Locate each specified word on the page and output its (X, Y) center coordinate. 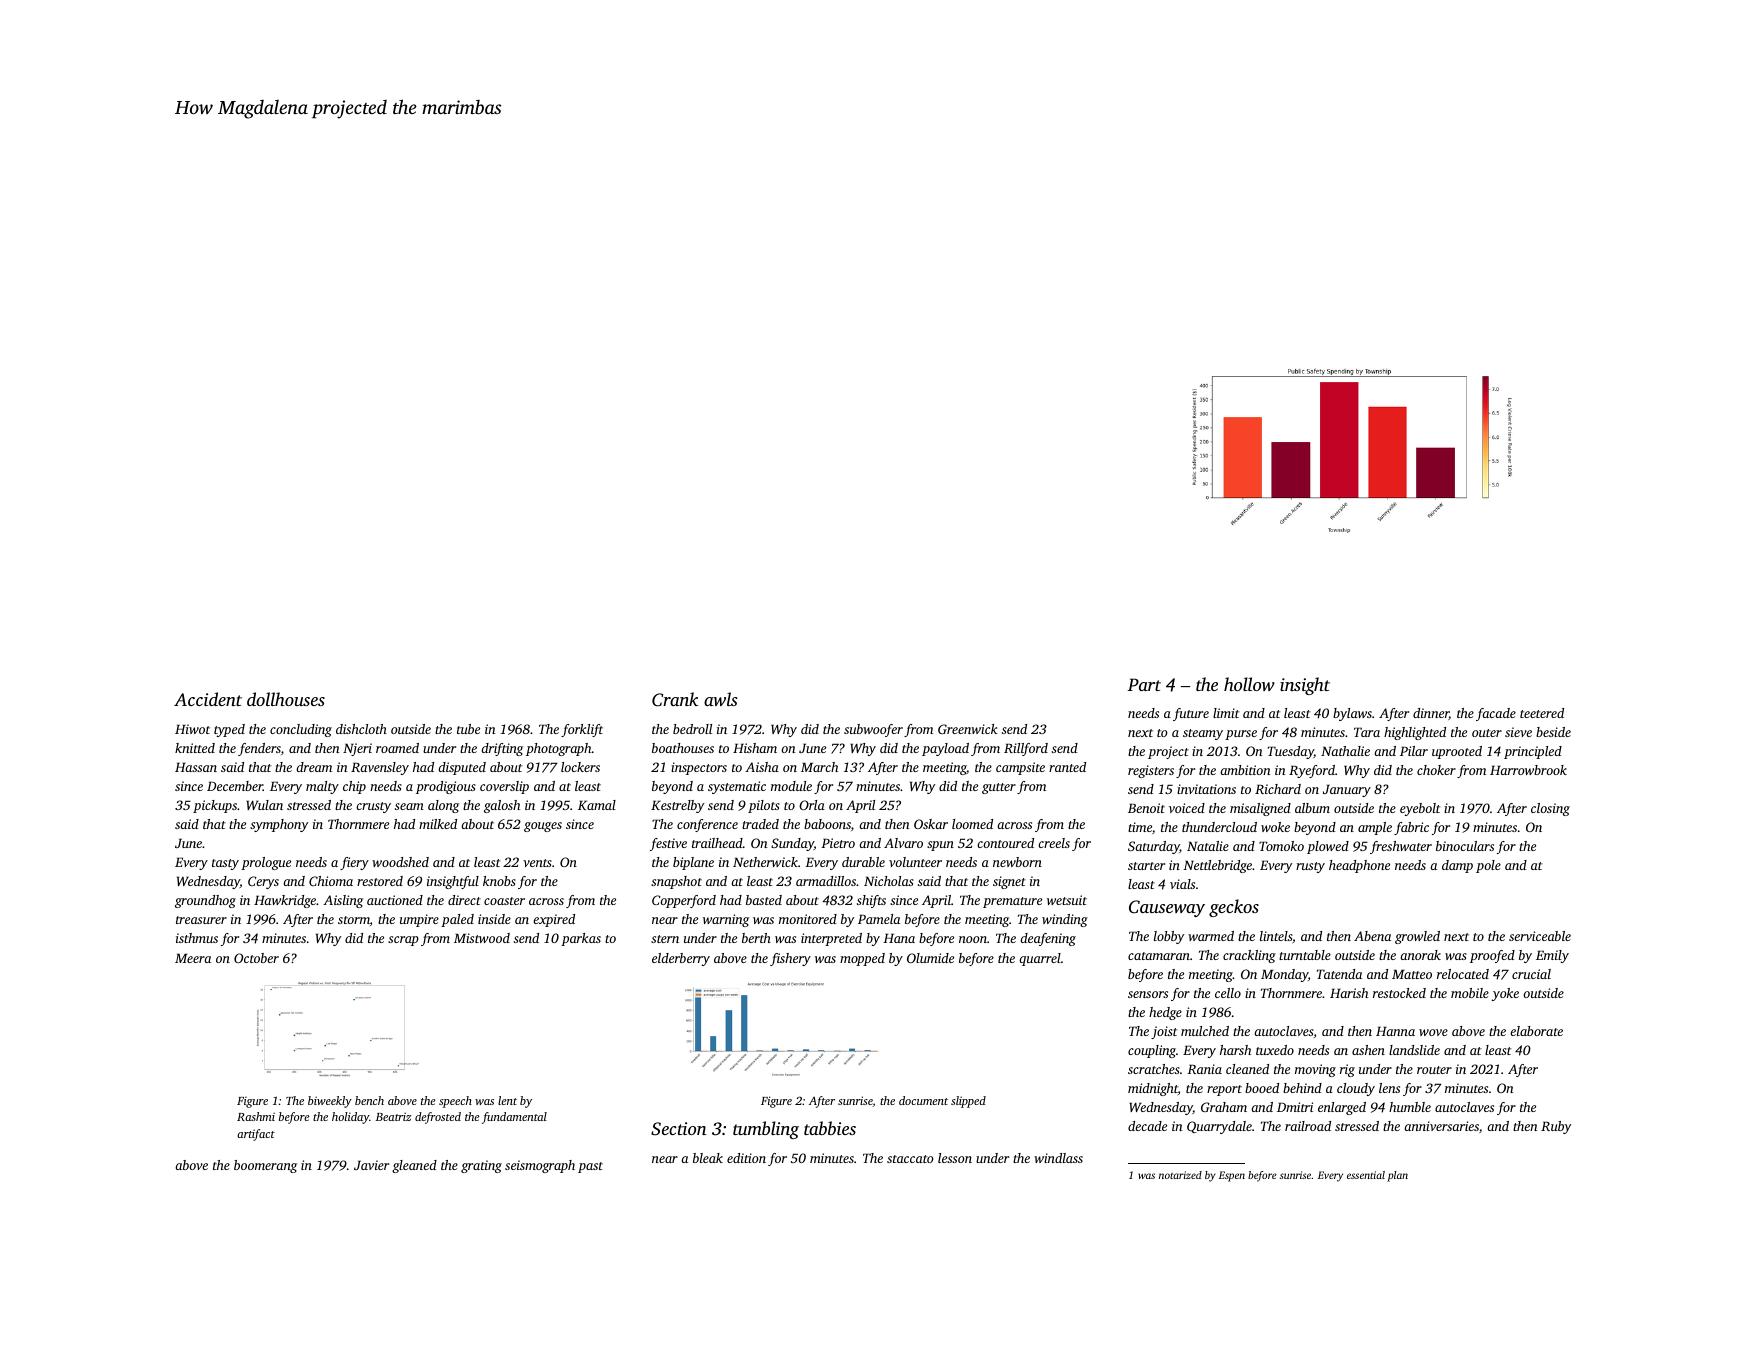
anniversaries (1441, 1126)
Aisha (762, 767)
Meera (193, 958)
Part (1144, 684)
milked (438, 824)
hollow (1249, 684)
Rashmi (256, 1116)
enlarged (1342, 1108)
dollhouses (286, 699)
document (923, 1100)
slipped (968, 1102)
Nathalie (1345, 751)
